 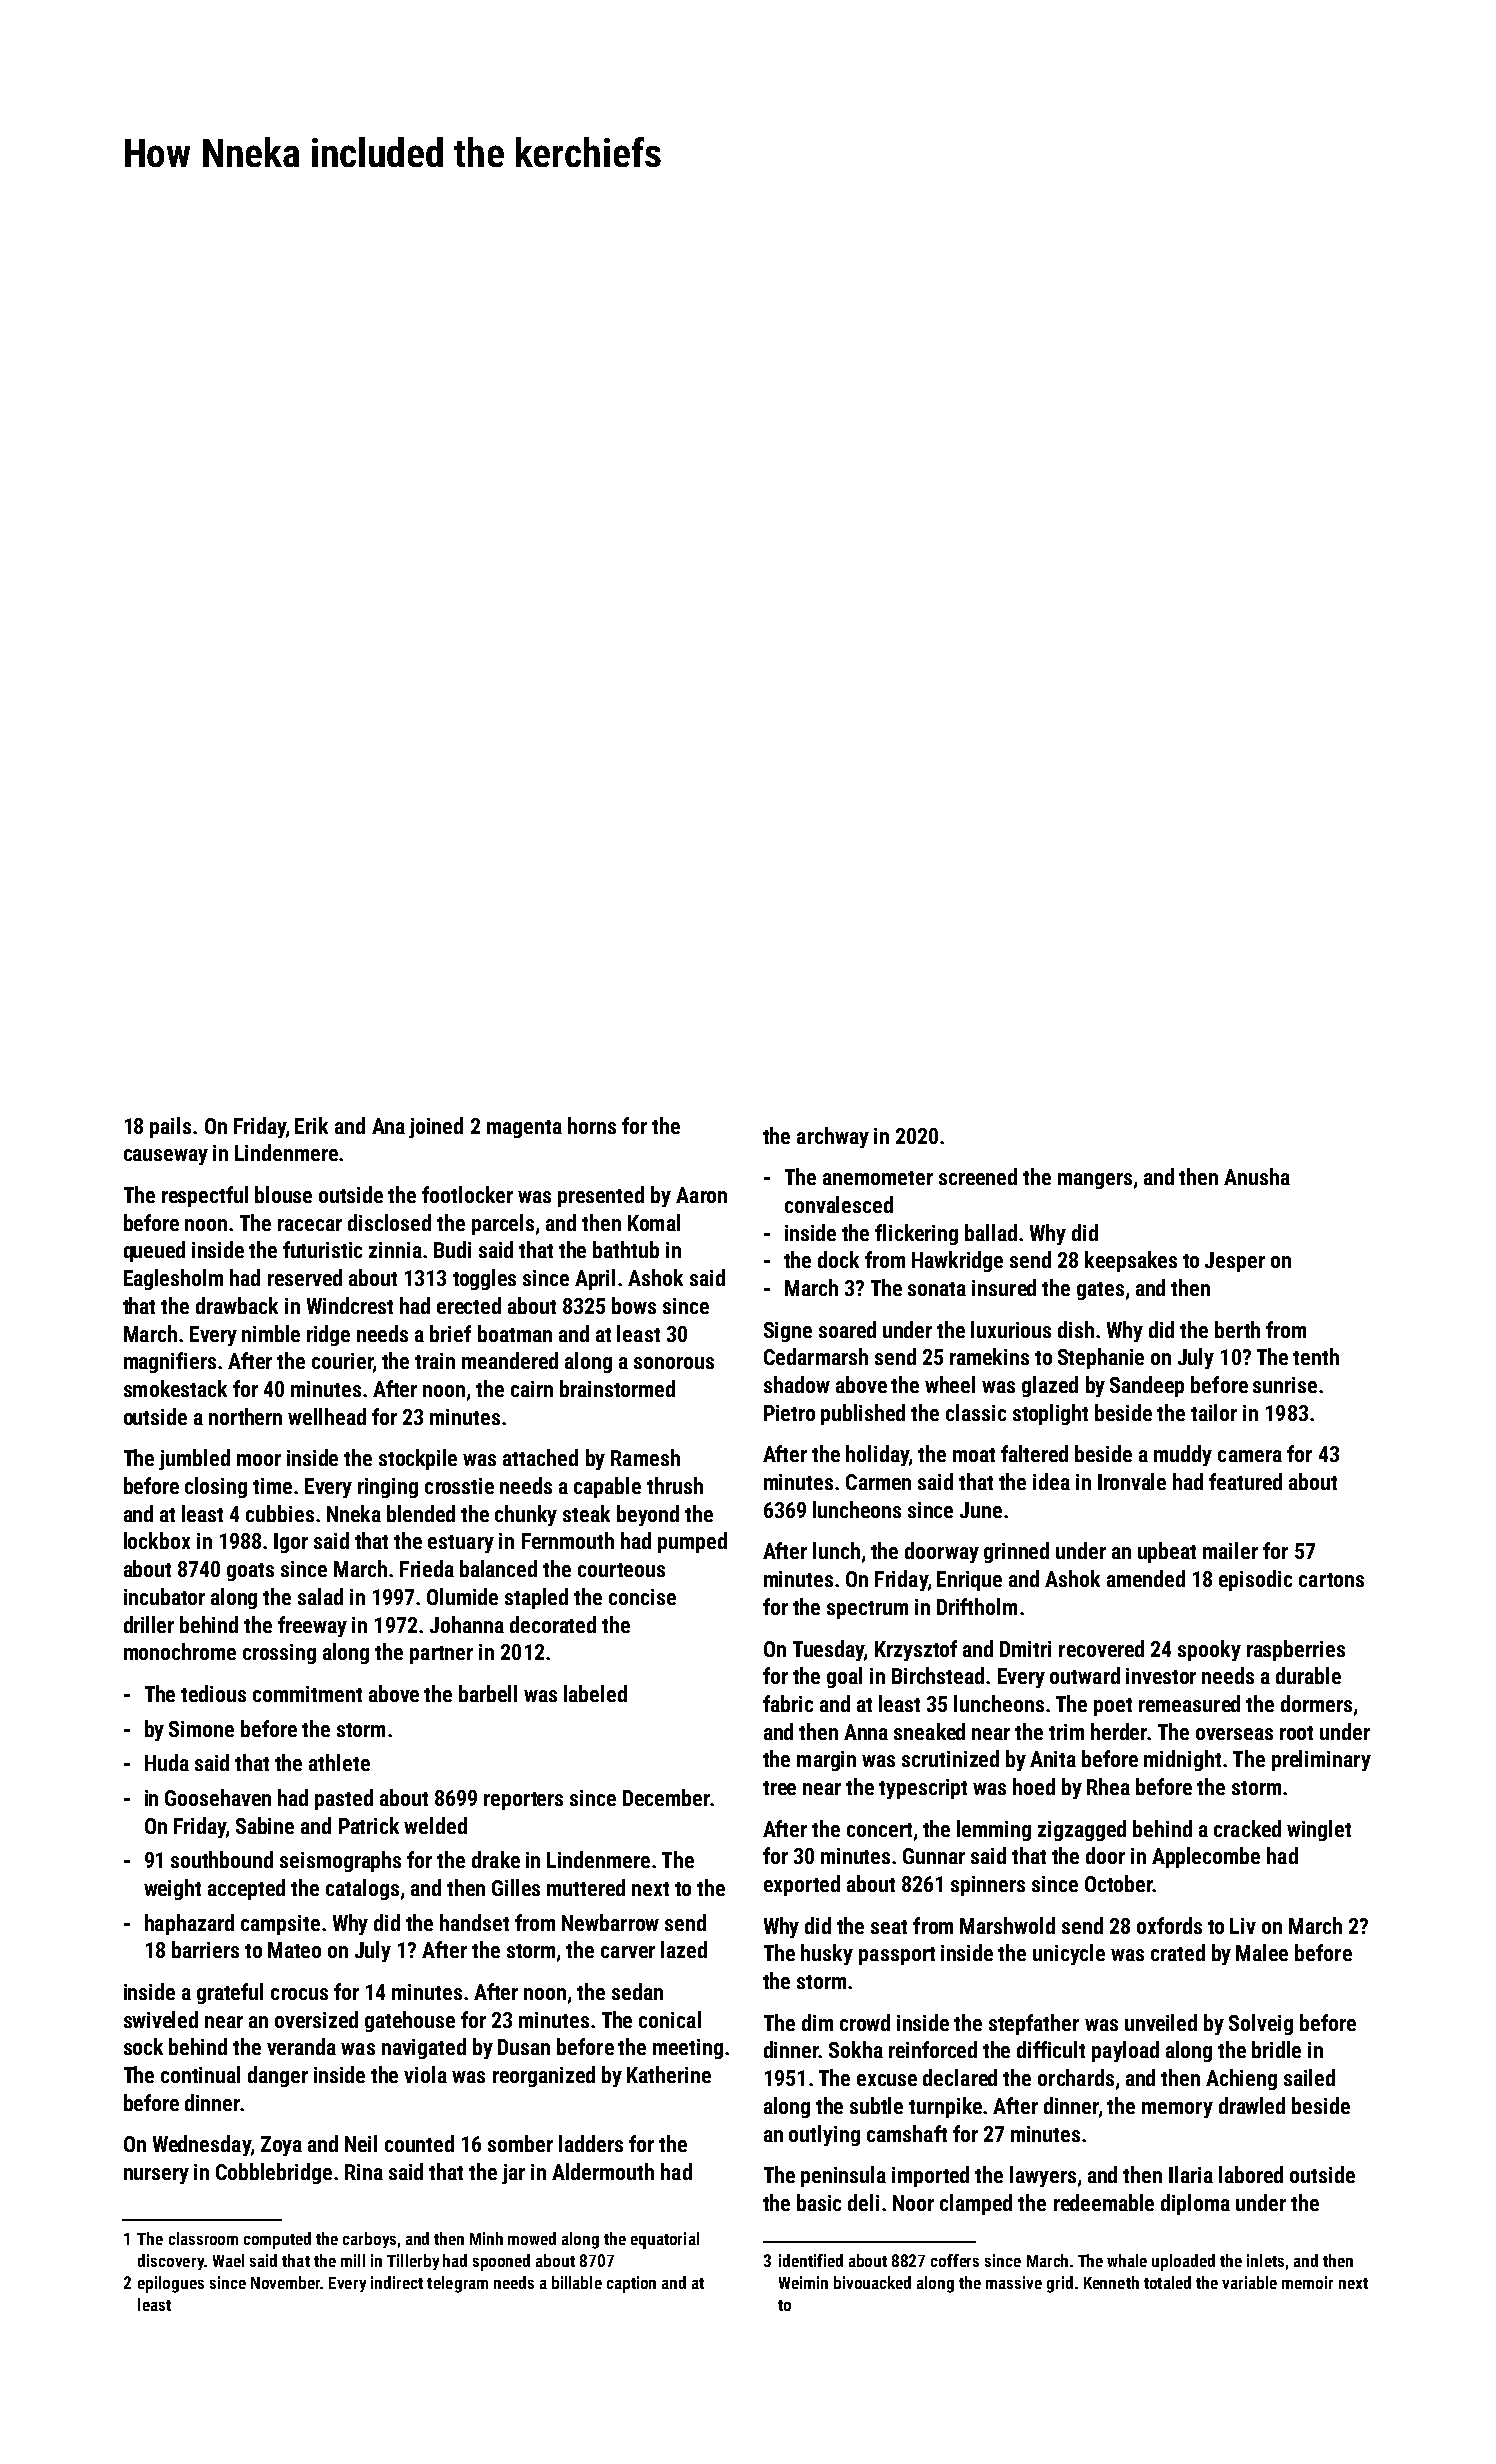 I want to click on haphazard, so click(x=189, y=1924).
